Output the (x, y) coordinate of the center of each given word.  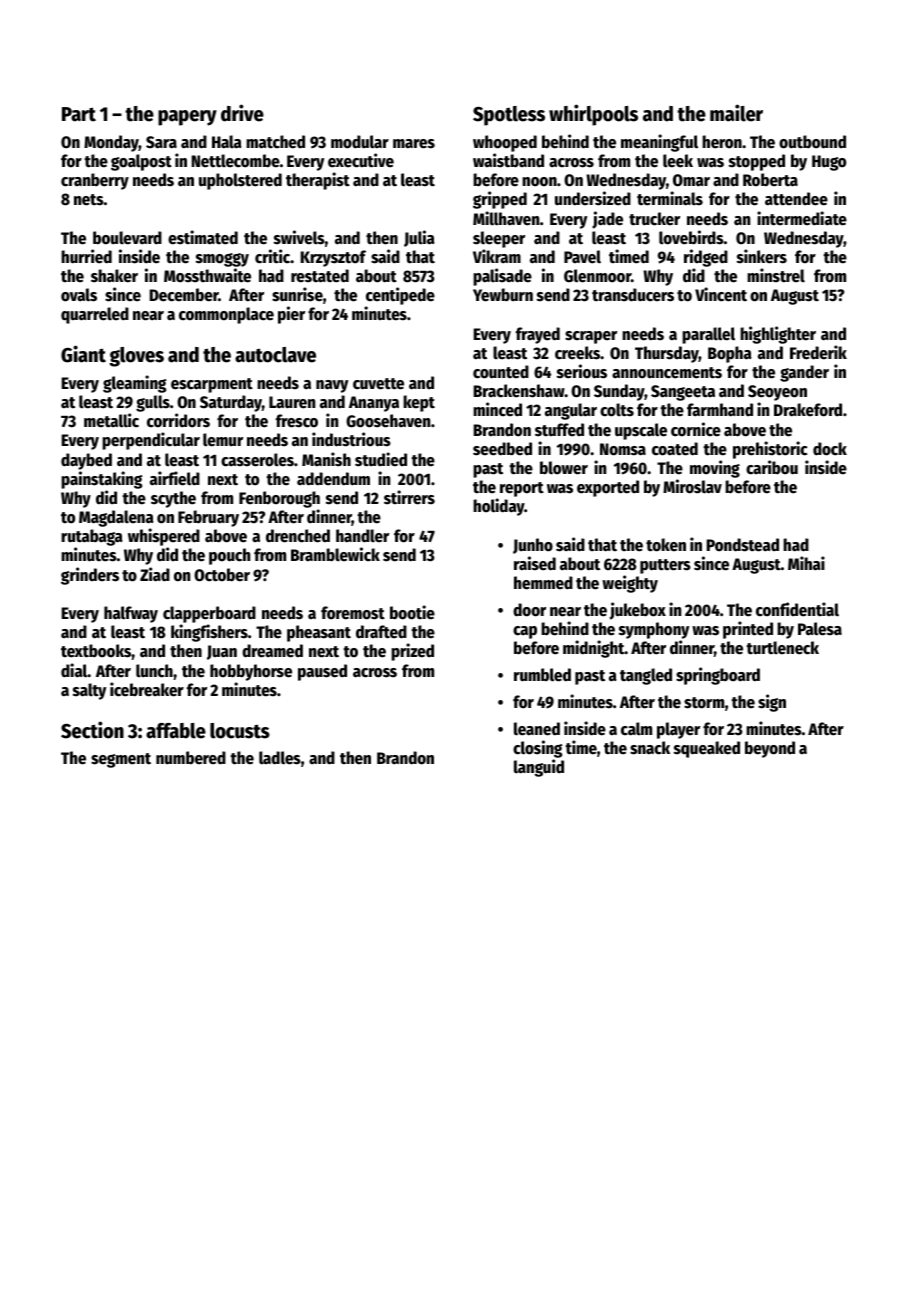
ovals (79, 295)
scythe (173, 499)
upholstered (240, 181)
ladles (280, 758)
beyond (770, 749)
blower (564, 468)
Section (92, 730)
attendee (796, 199)
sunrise (297, 294)
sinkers (762, 256)
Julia (419, 238)
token (666, 545)
